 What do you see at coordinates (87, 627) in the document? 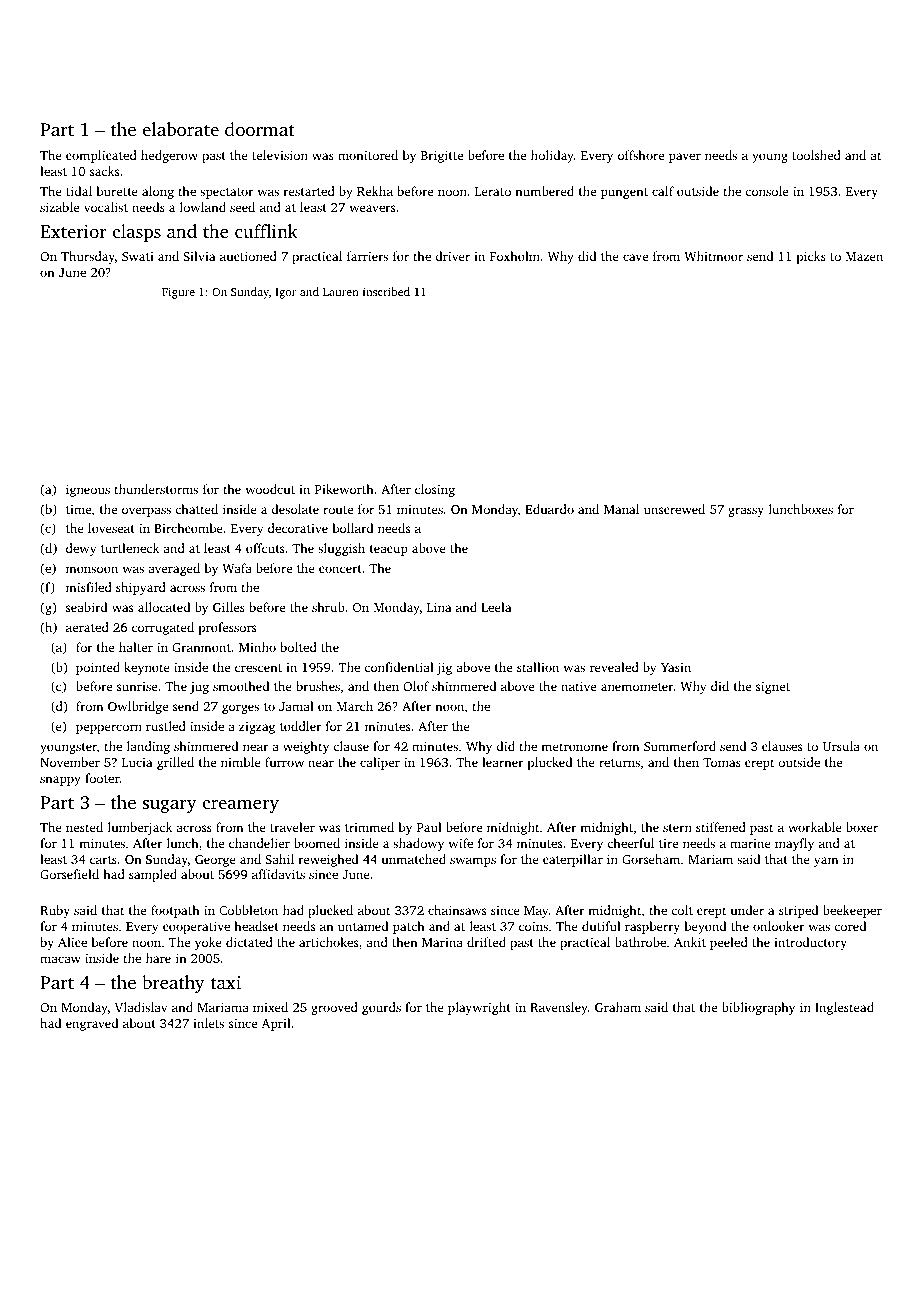
I see `aerated` at bounding box center [87, 627].
